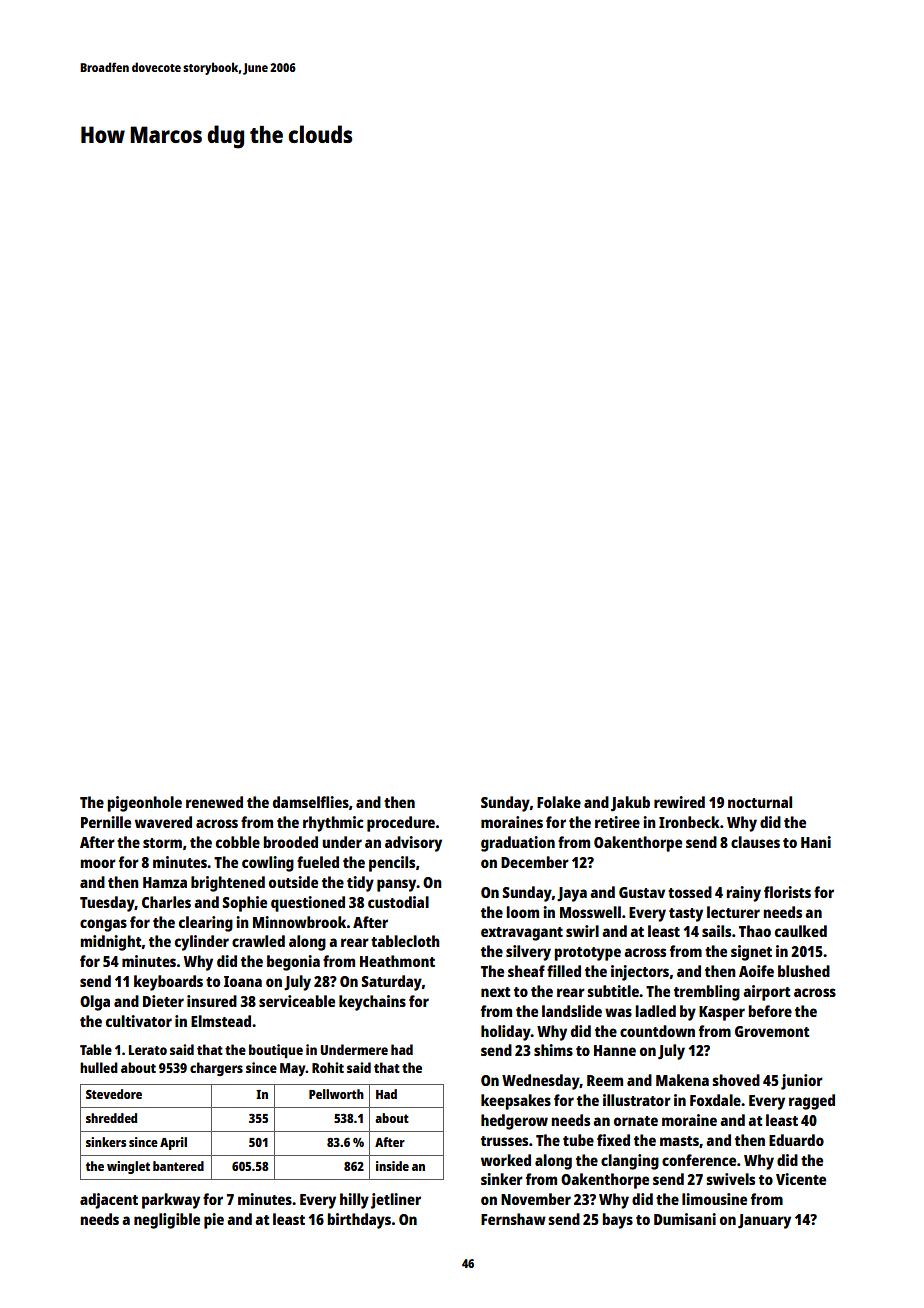 Image resolution: width=924 pixels, height=1308 pixels. I want to click on Sophie, so click(244, 904).
